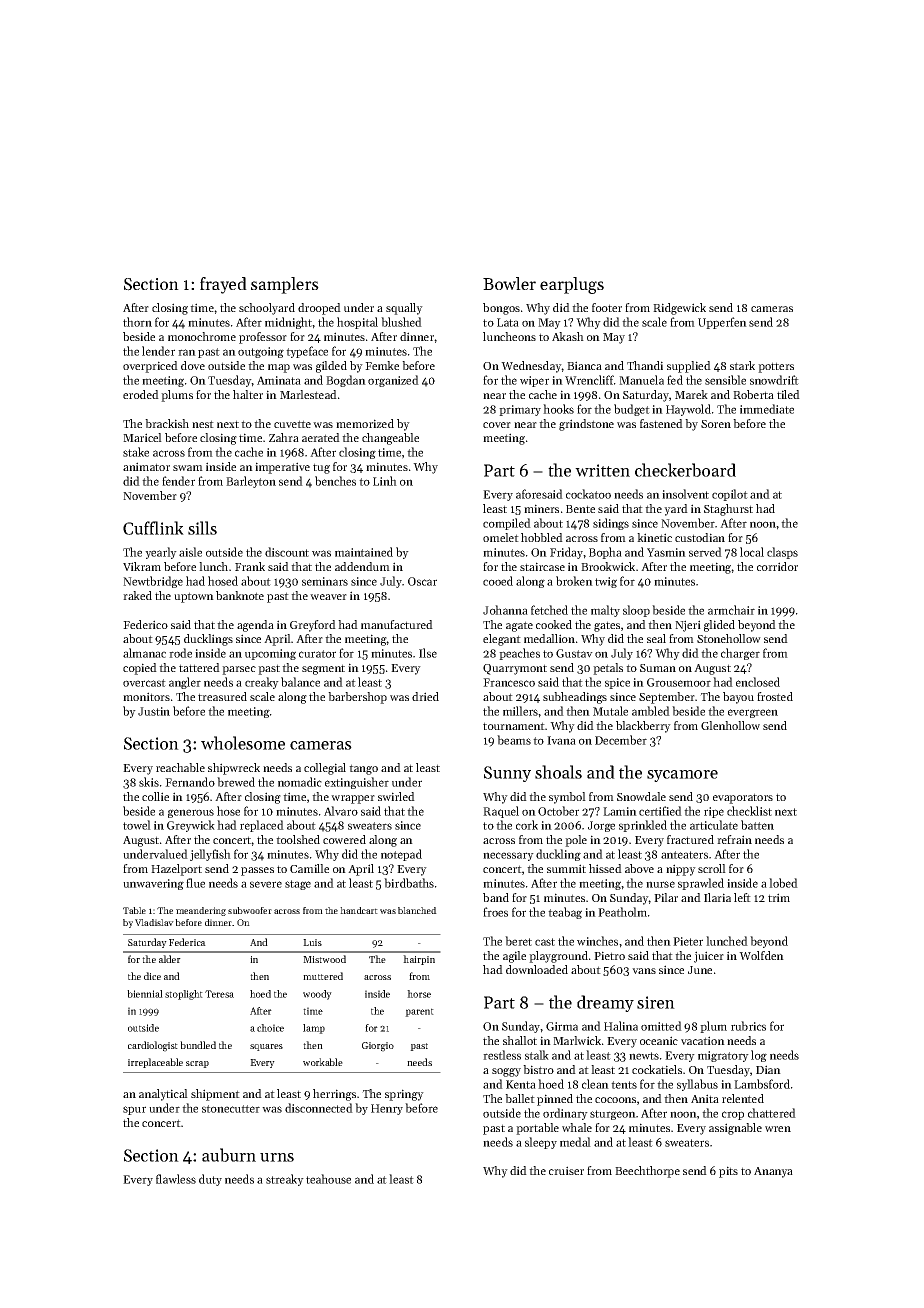 This screenshot has width=924, height=1308. I want to click on cruiser, so click(566, 1170).
